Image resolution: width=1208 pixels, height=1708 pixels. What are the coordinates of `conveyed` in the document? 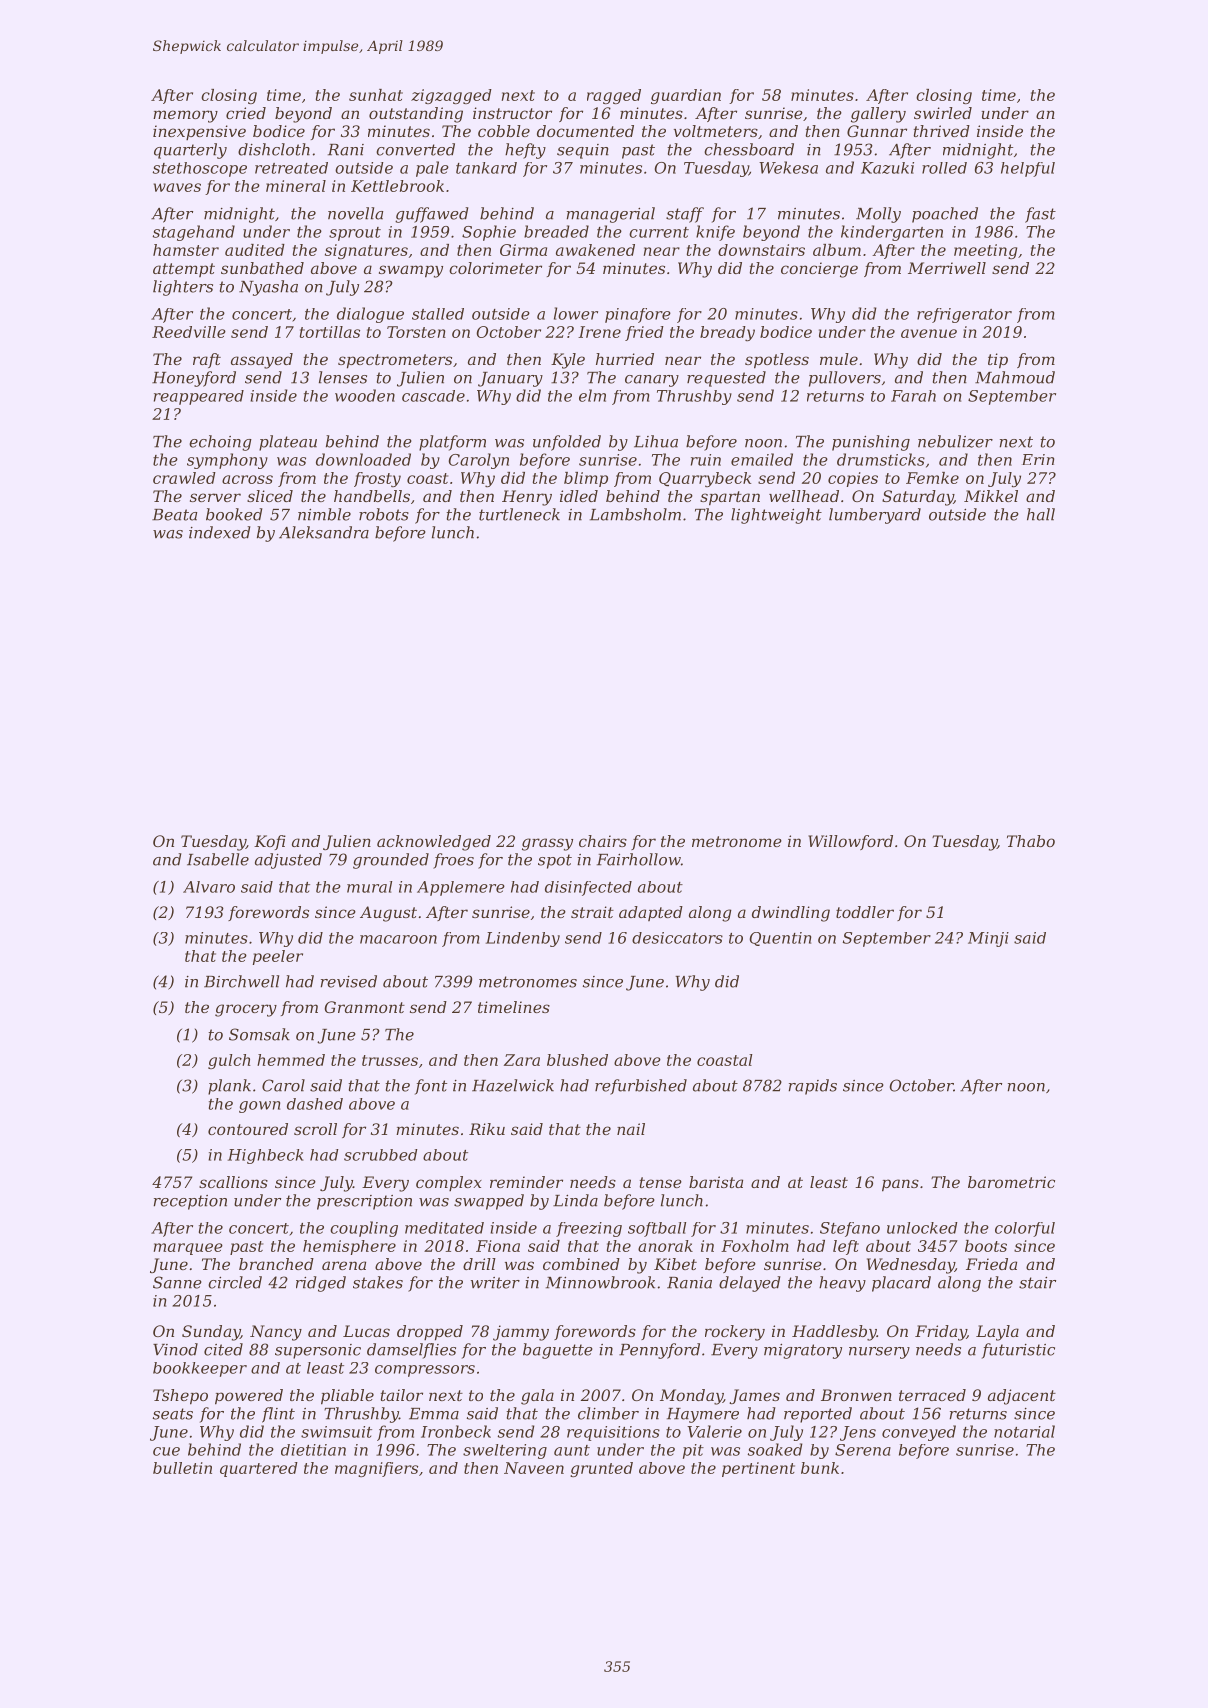 It's located at (919, 1433).
